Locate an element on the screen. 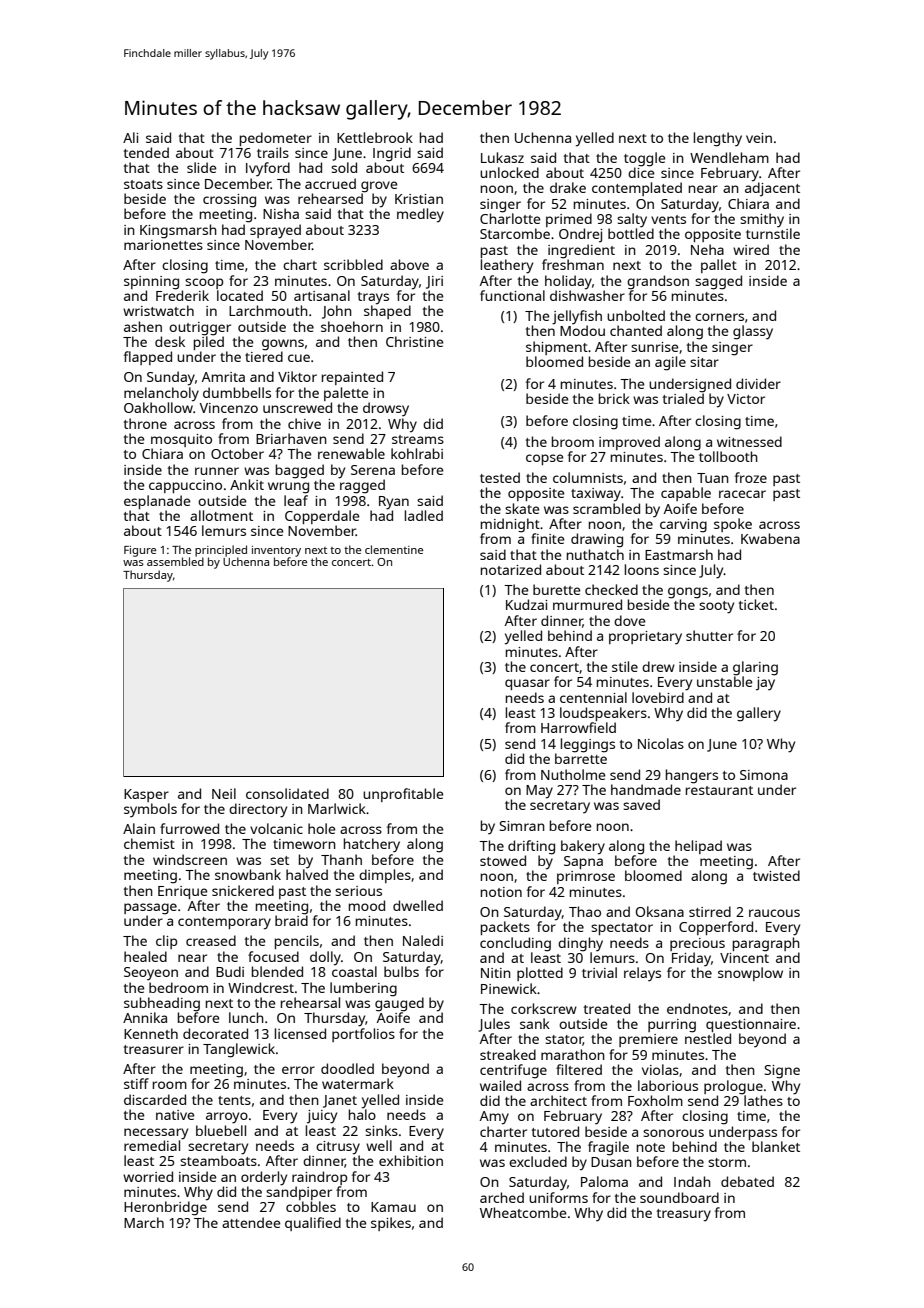  esplanade is located at coordinates (157, 502).
